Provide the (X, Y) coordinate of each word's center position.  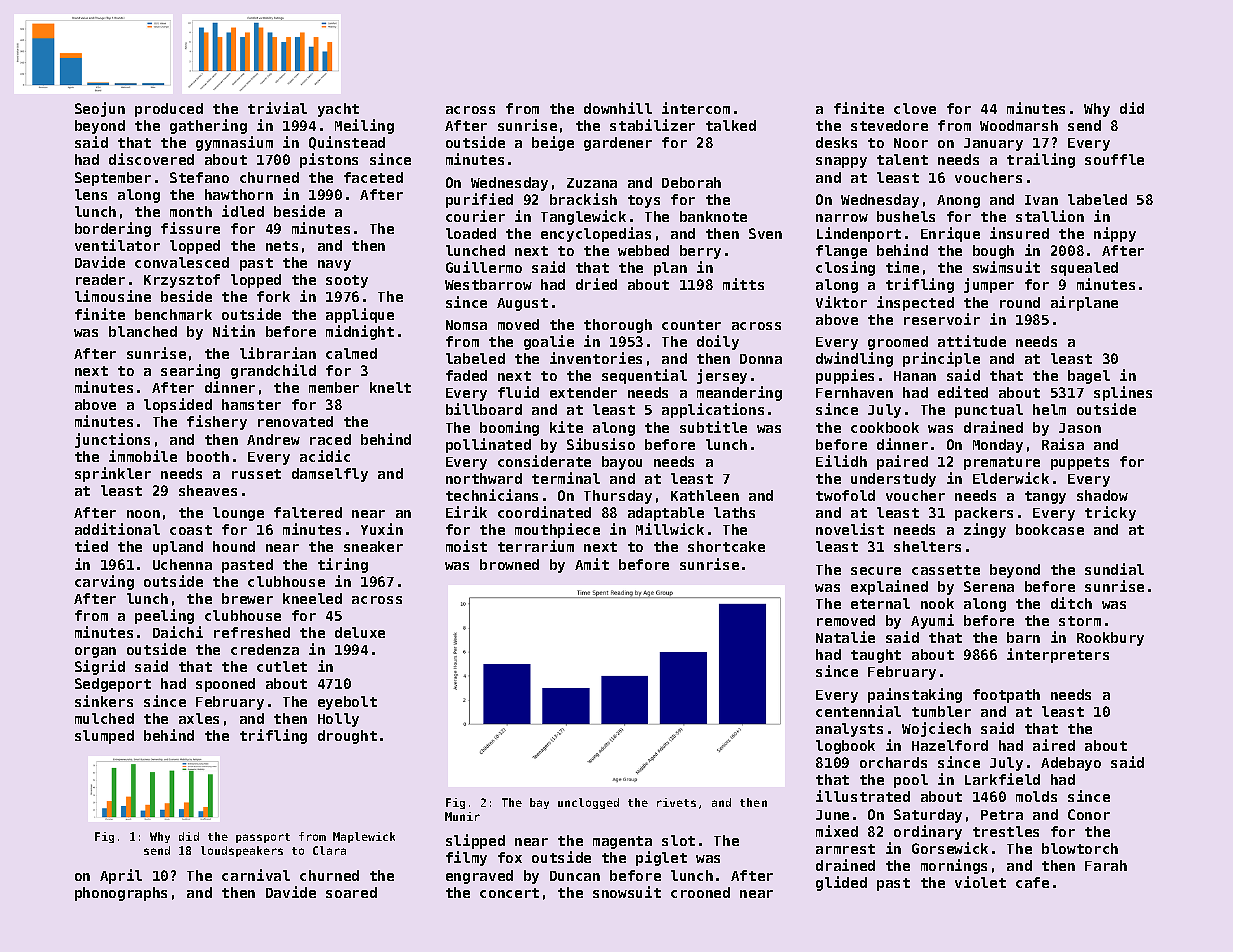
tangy (1045, 497)
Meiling (364, 126)
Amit (592, 564)
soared (351, 892)
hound (234, 546)
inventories (596, 358)
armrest (845, 849)
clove (915, 108)
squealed (1084, 269)
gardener (618, 144)
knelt (390, 387)
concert (509, 893)
